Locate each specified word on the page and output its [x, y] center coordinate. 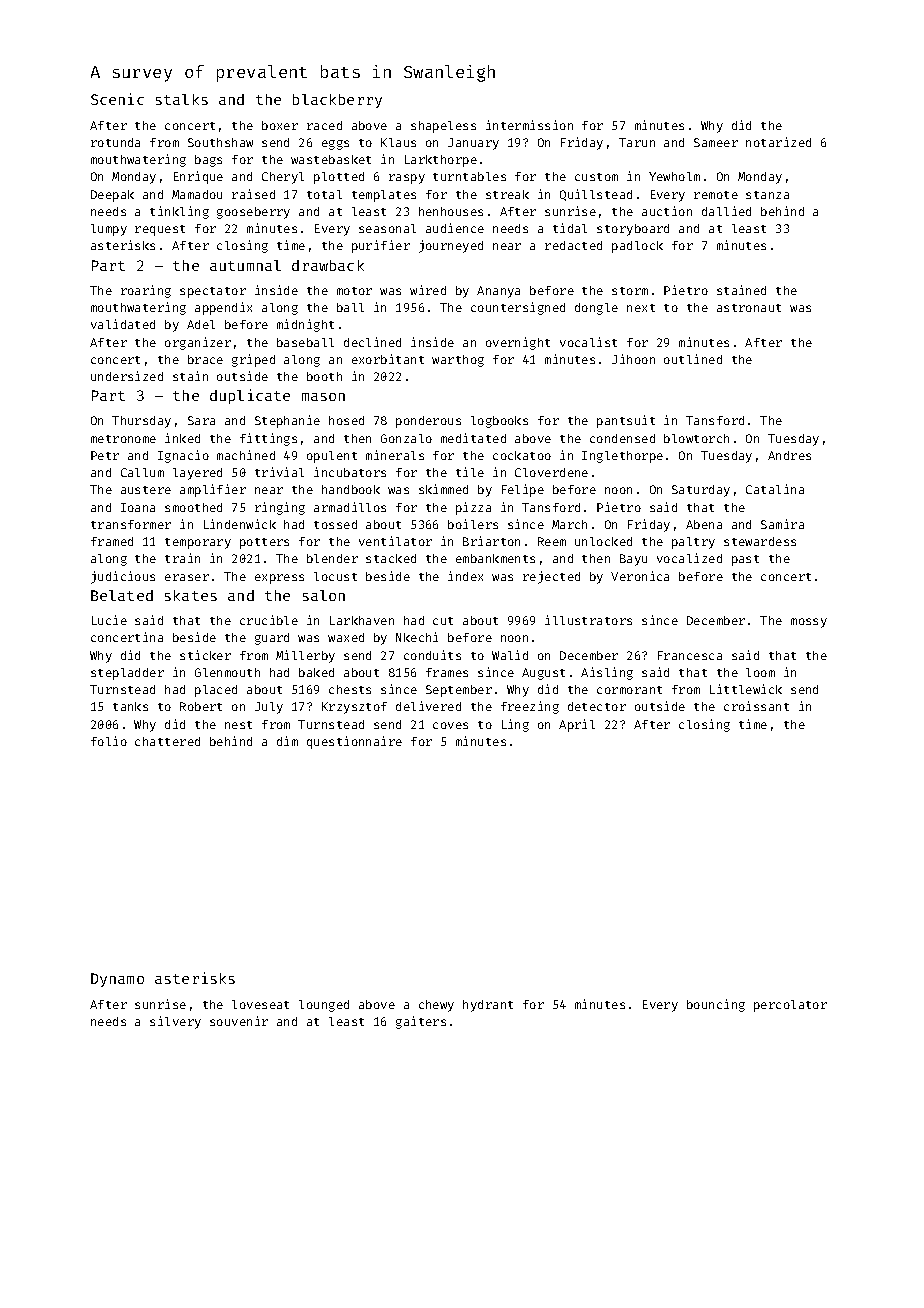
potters [264, 543]
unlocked [603, 541]
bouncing [716, 1005]
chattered [167, 741]
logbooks [499, 422]
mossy [809, 623]
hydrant [488, 1006]
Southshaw [220, 142]
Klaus [398, 142]
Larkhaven [362, 620]
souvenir [239, 1021]
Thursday [141, 422]
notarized [778, 142]
